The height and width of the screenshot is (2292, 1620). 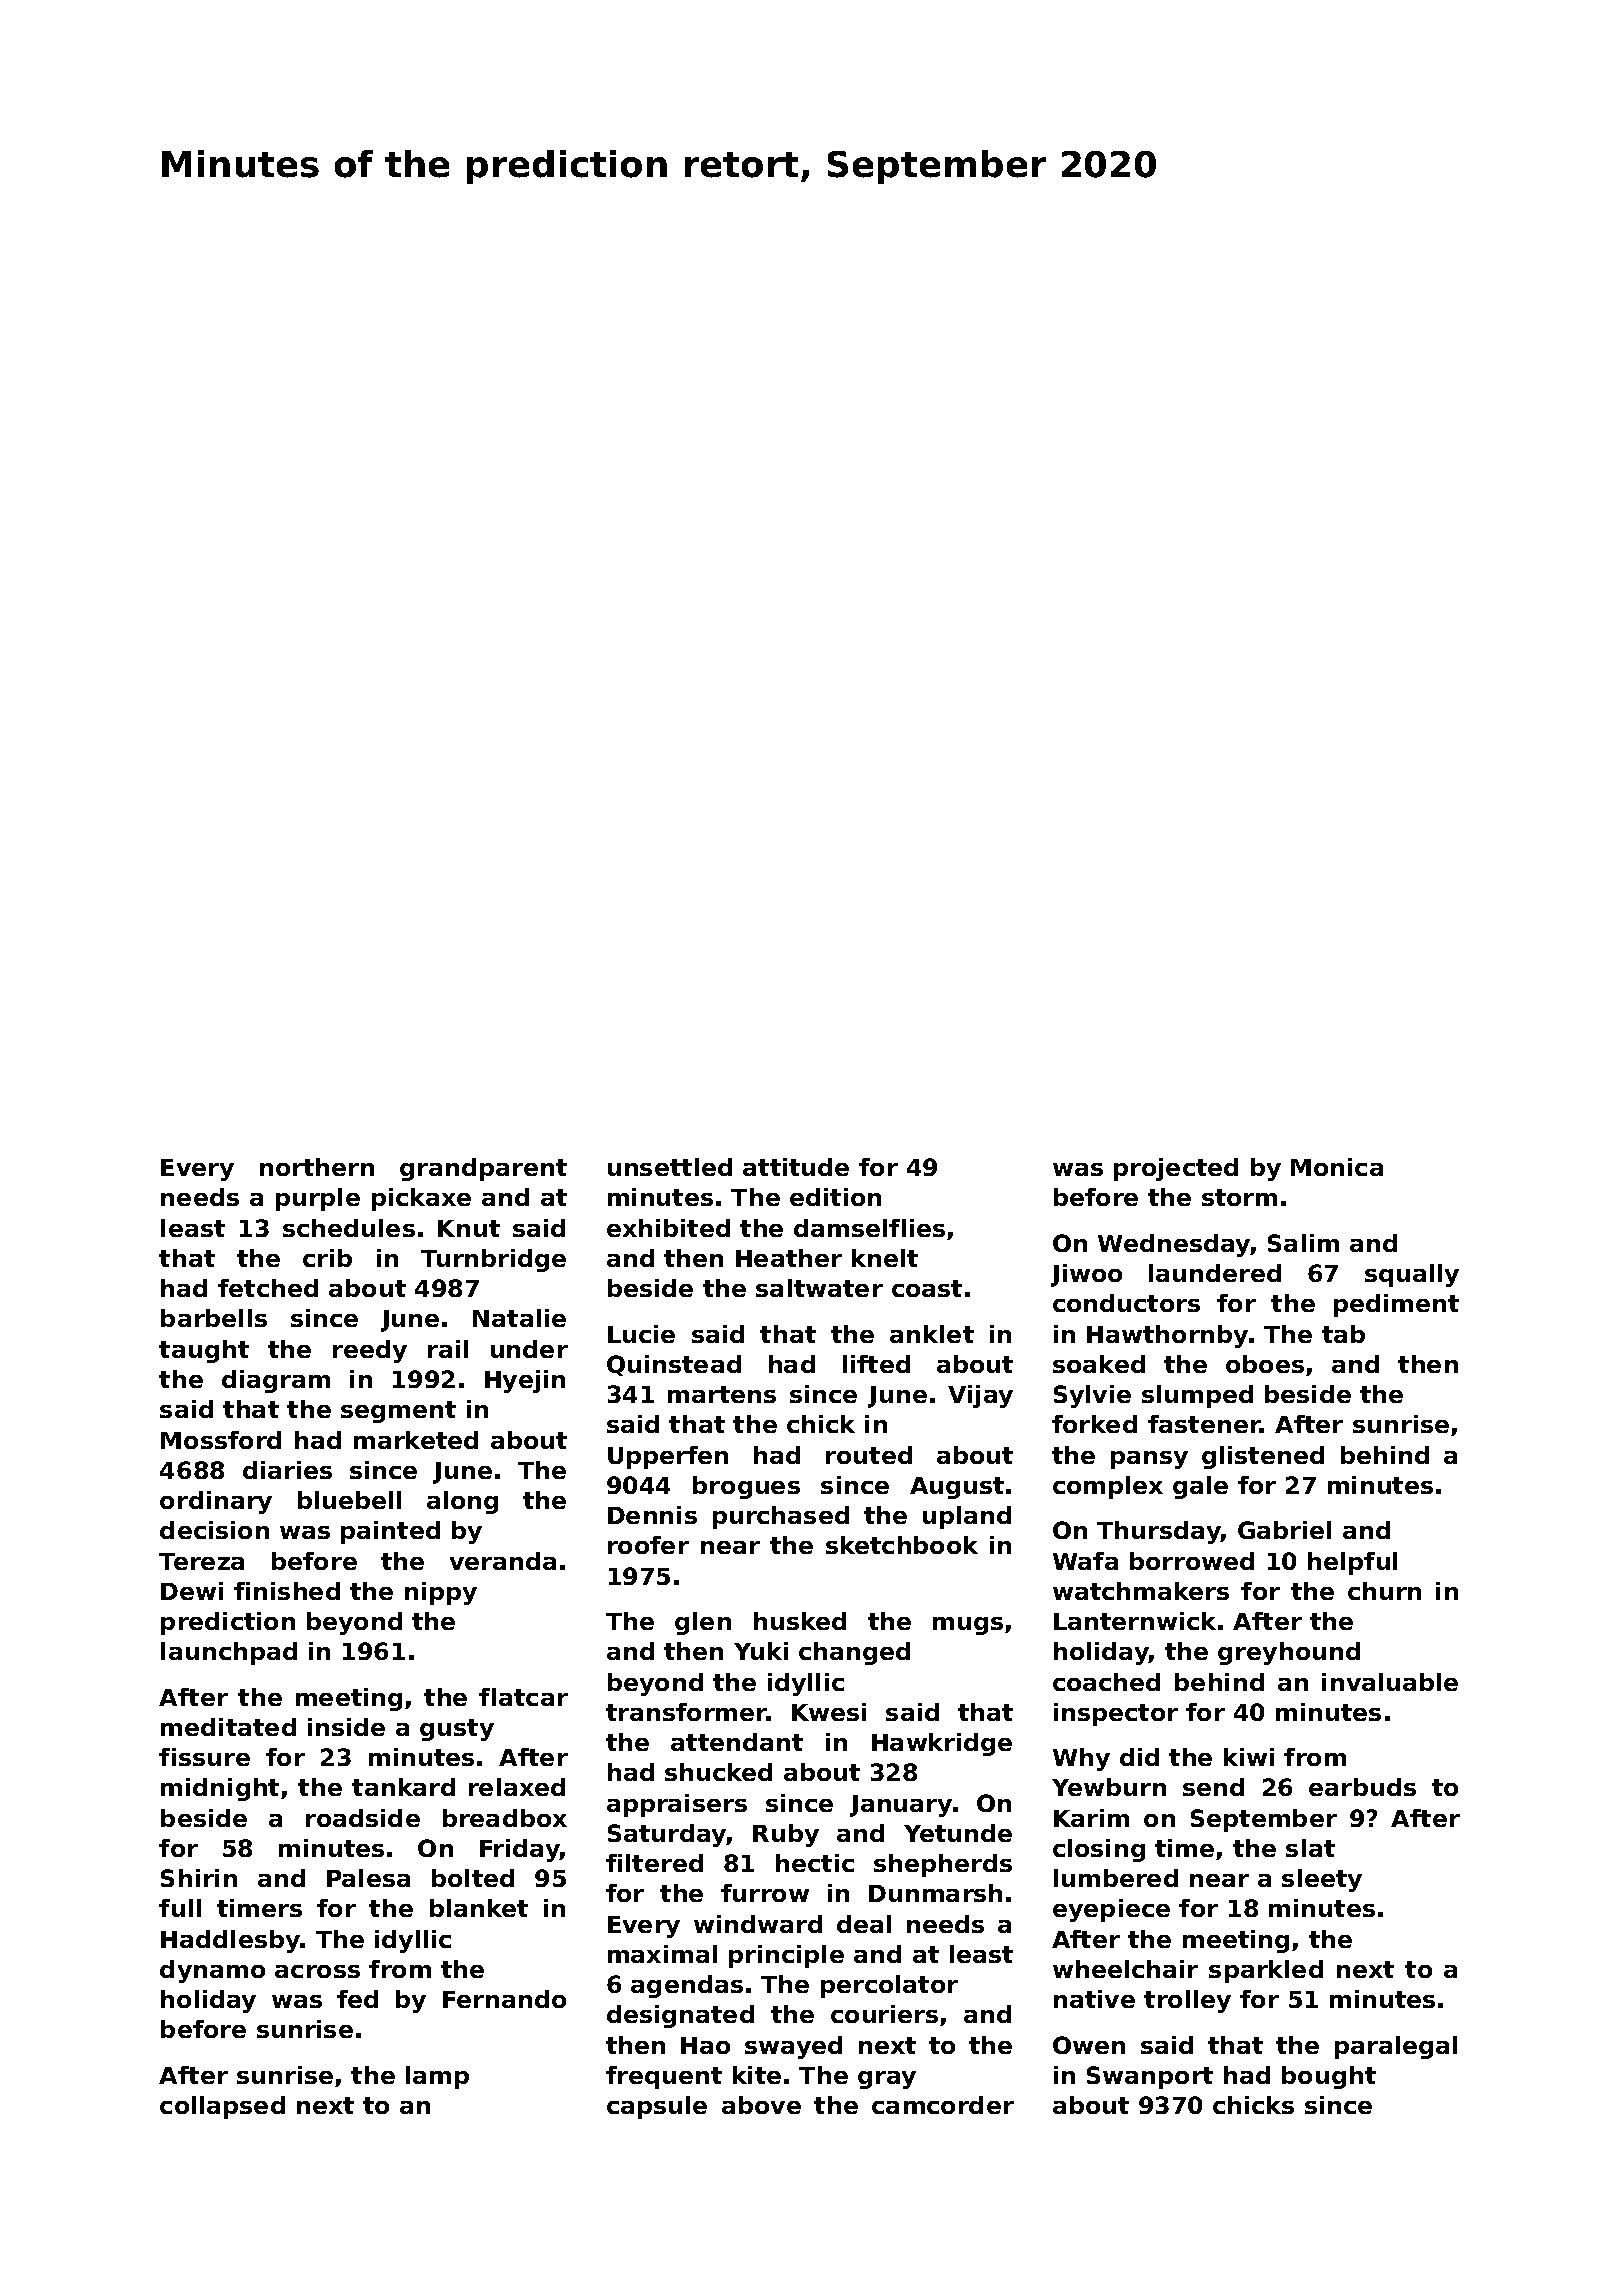 I want to click on purple, so click(x=318, y=1199).
